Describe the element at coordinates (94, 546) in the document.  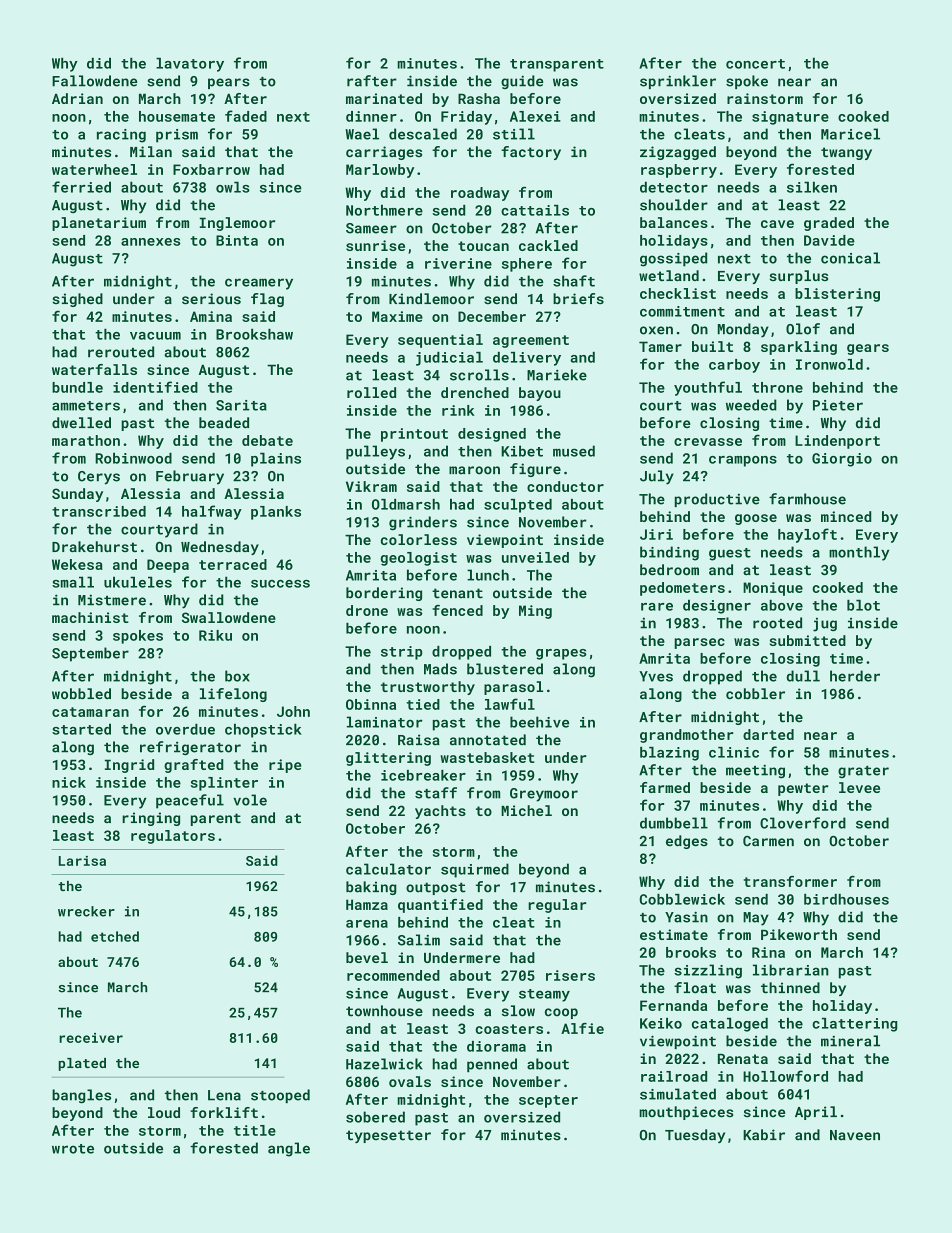
I see `Drakehurst` at that location.
